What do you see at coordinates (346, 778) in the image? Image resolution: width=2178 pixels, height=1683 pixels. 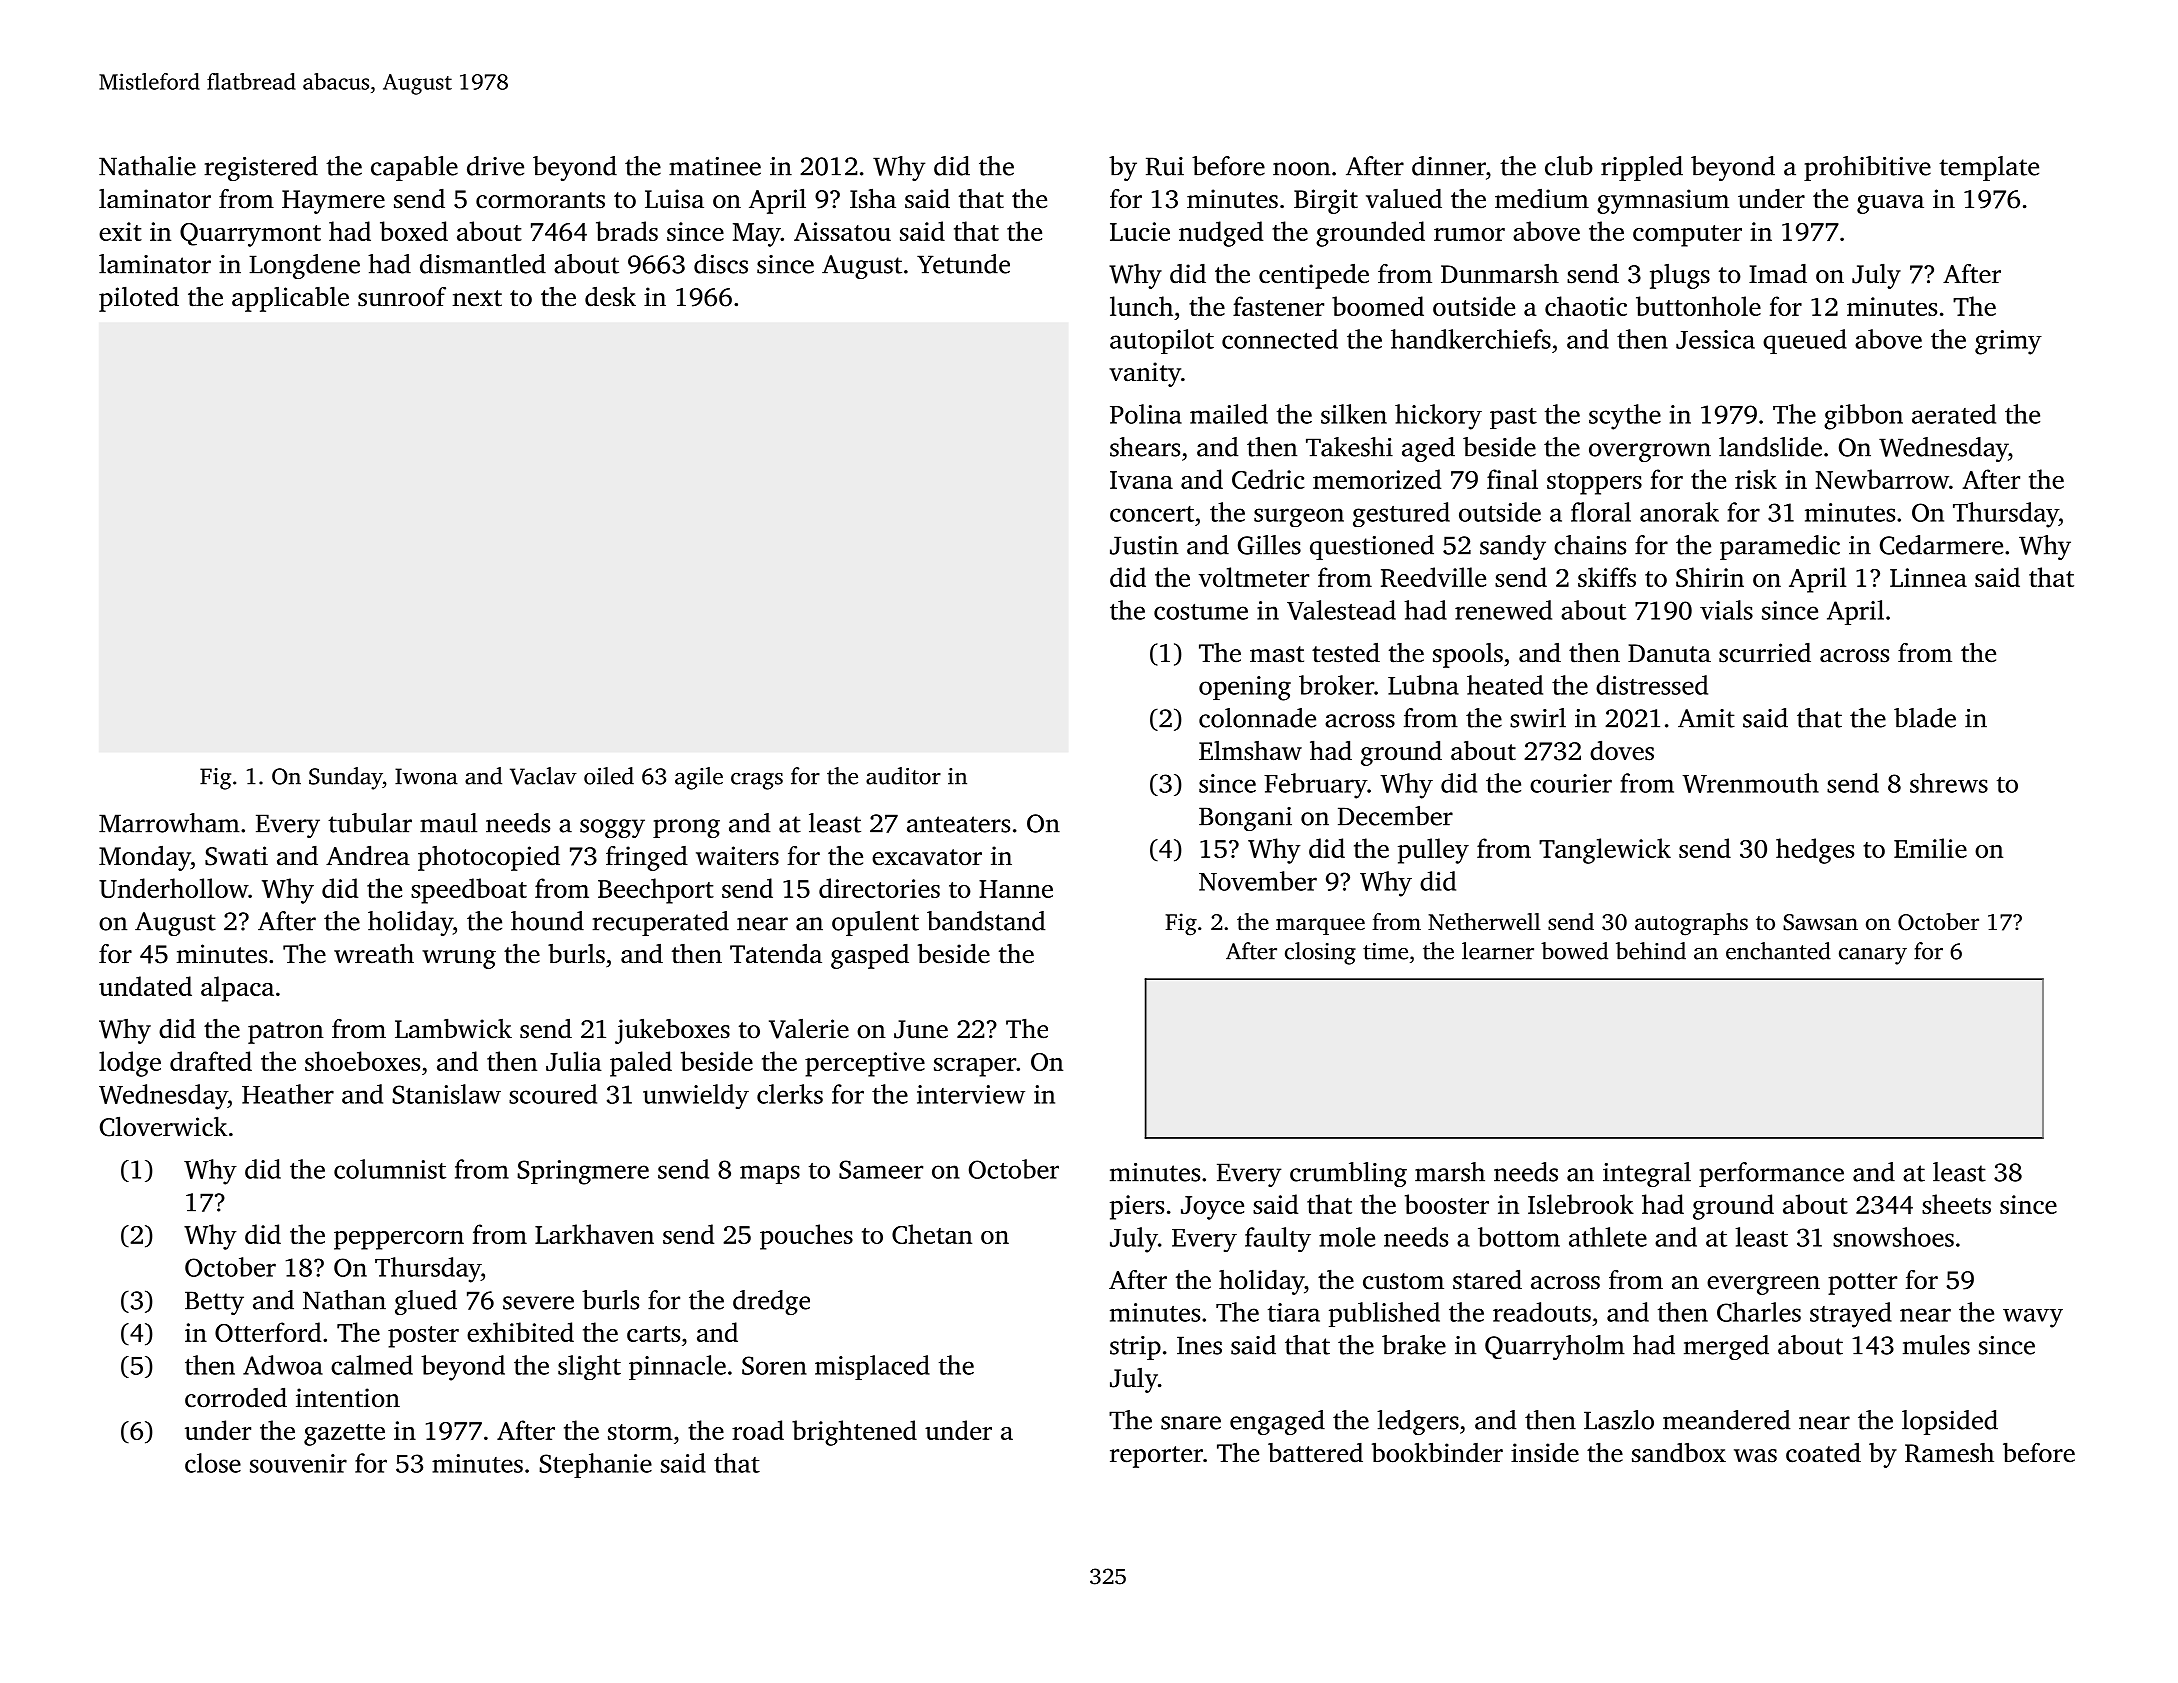 I see `Sunday` at bounding box center [346, 778].
